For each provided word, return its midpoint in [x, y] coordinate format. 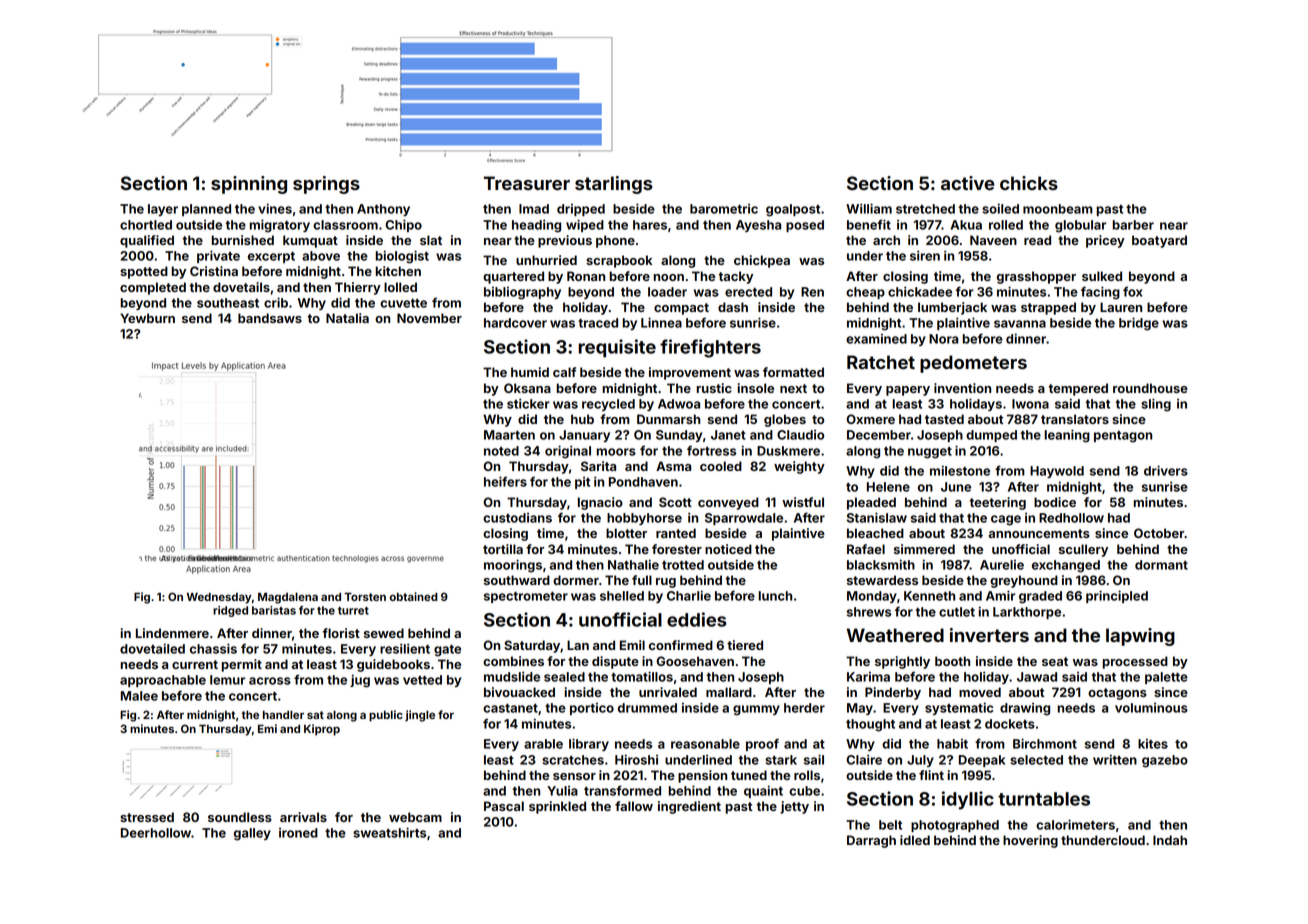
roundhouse [1150, 388]
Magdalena [288, 598]
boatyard [1159, 241]
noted [501, 451]
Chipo [403, 225]
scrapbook [619, 261]
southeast [228, 303]
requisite [617, 348]
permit [242, 665]
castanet [510, 708]
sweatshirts [389, 832]
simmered [924, 549]
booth [952, 661]
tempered [1078, 389]
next [793, 388]
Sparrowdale [744, 519]
